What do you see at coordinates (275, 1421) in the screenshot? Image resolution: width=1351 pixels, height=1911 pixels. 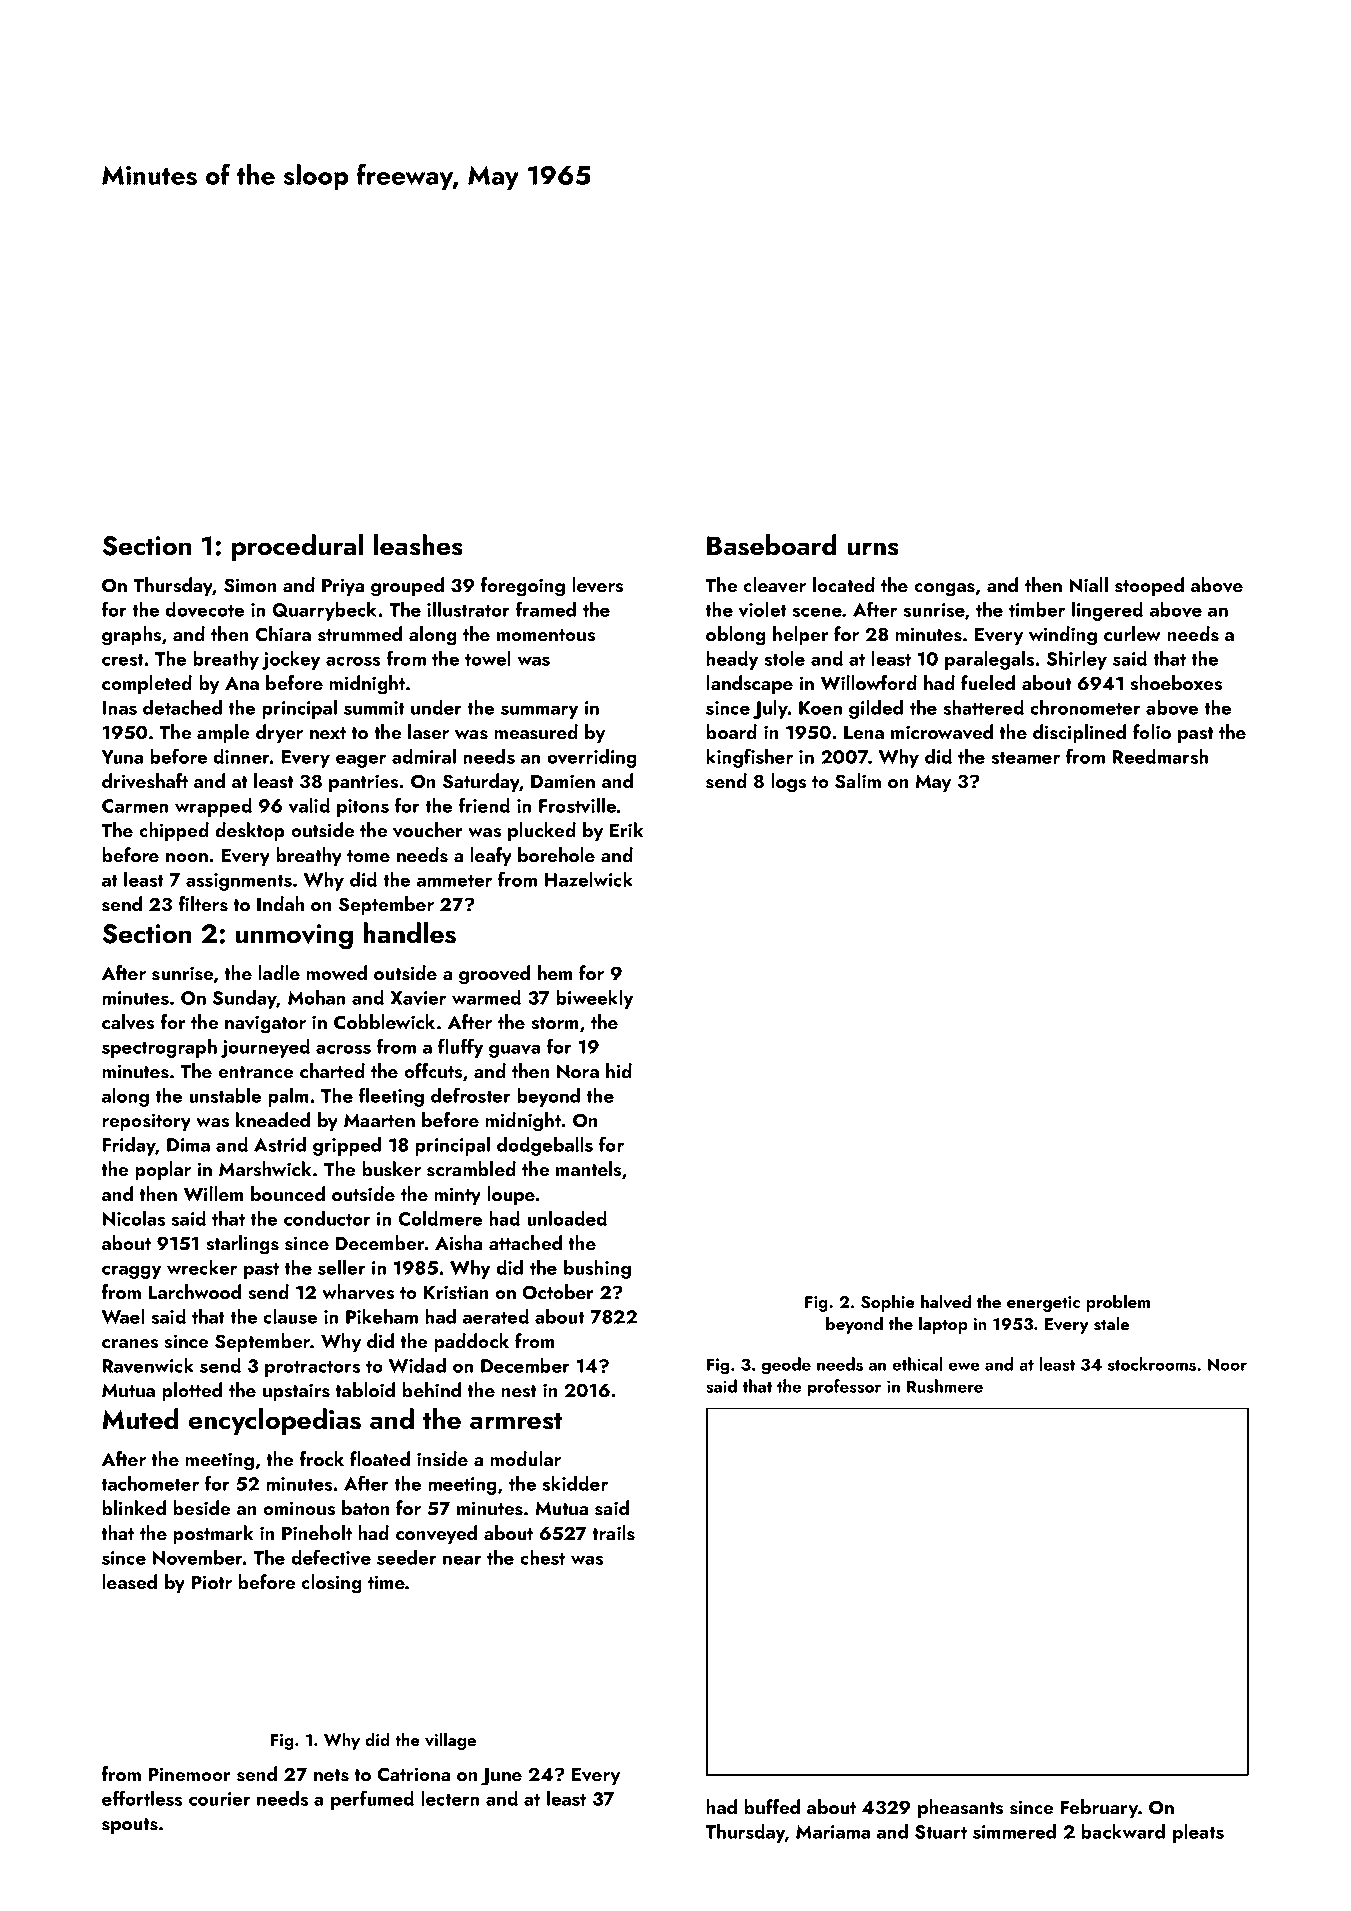 I see `encyclopedias` at bounding box center [275, 1421].
